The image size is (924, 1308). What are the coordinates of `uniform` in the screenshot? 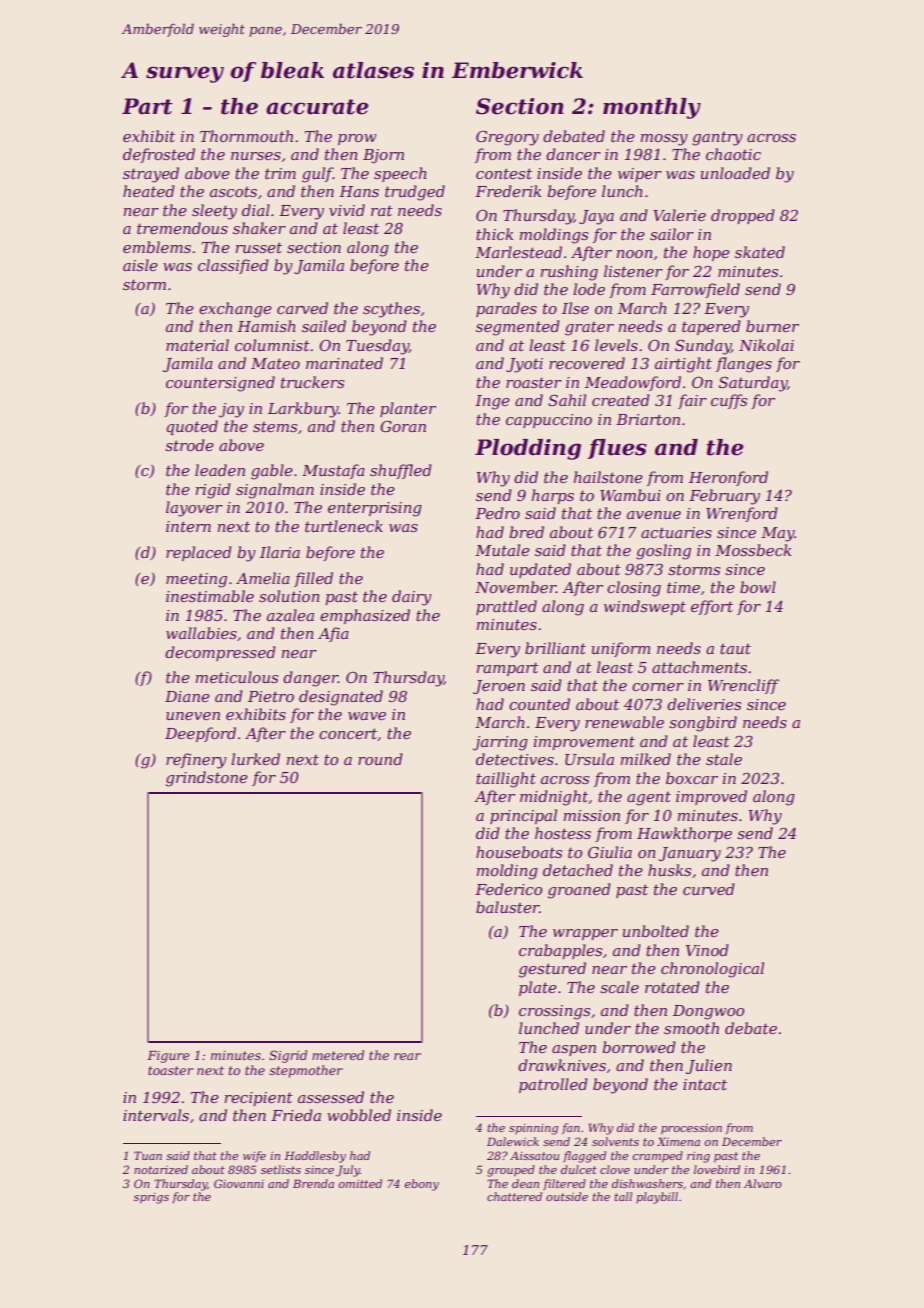 It's located at (621, 649).
